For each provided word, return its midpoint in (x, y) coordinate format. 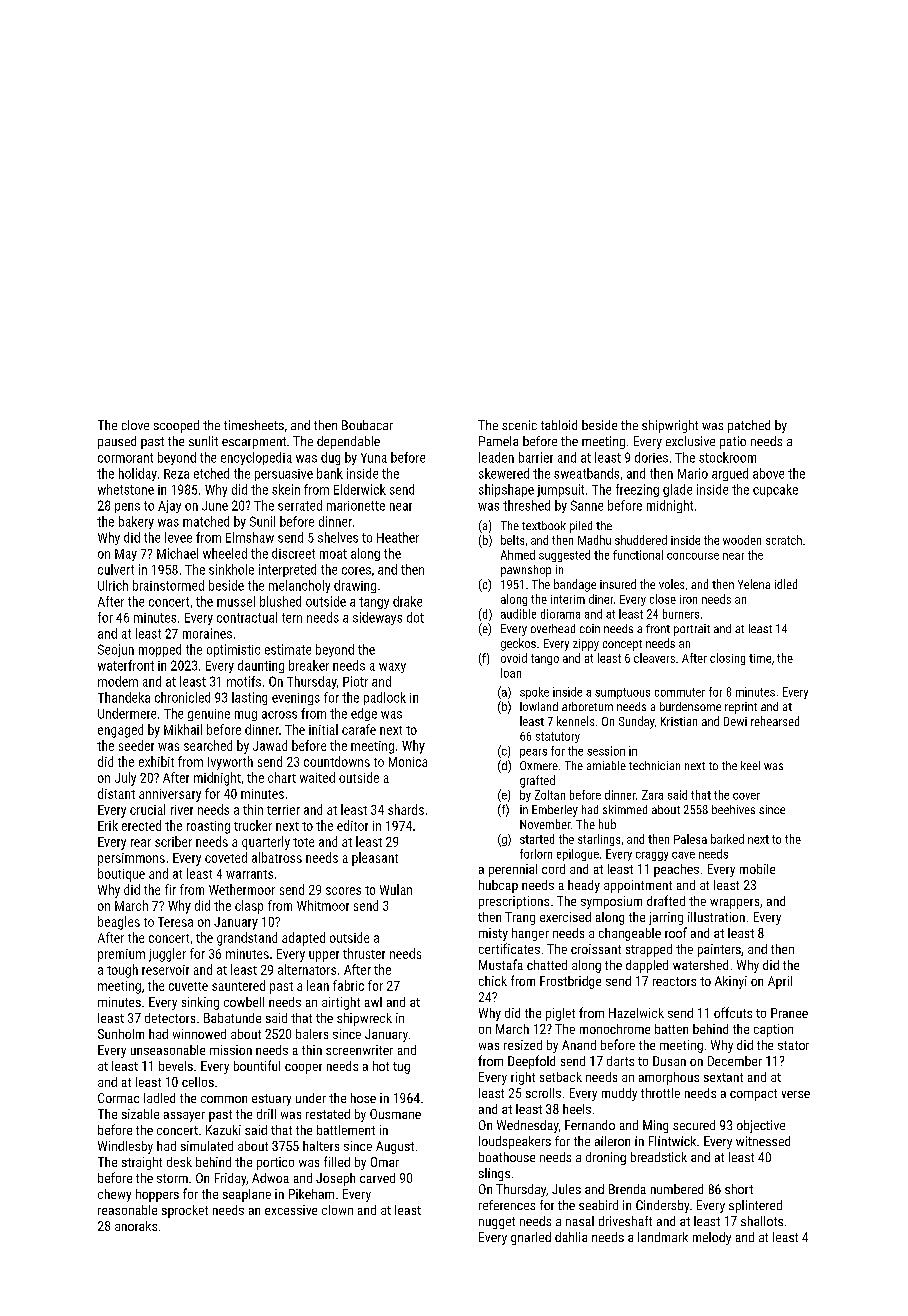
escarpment (254, 443)
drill (266, 1114)
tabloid (559, 425)
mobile (757, 869)
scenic (519, 425)
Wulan (396, 889)
